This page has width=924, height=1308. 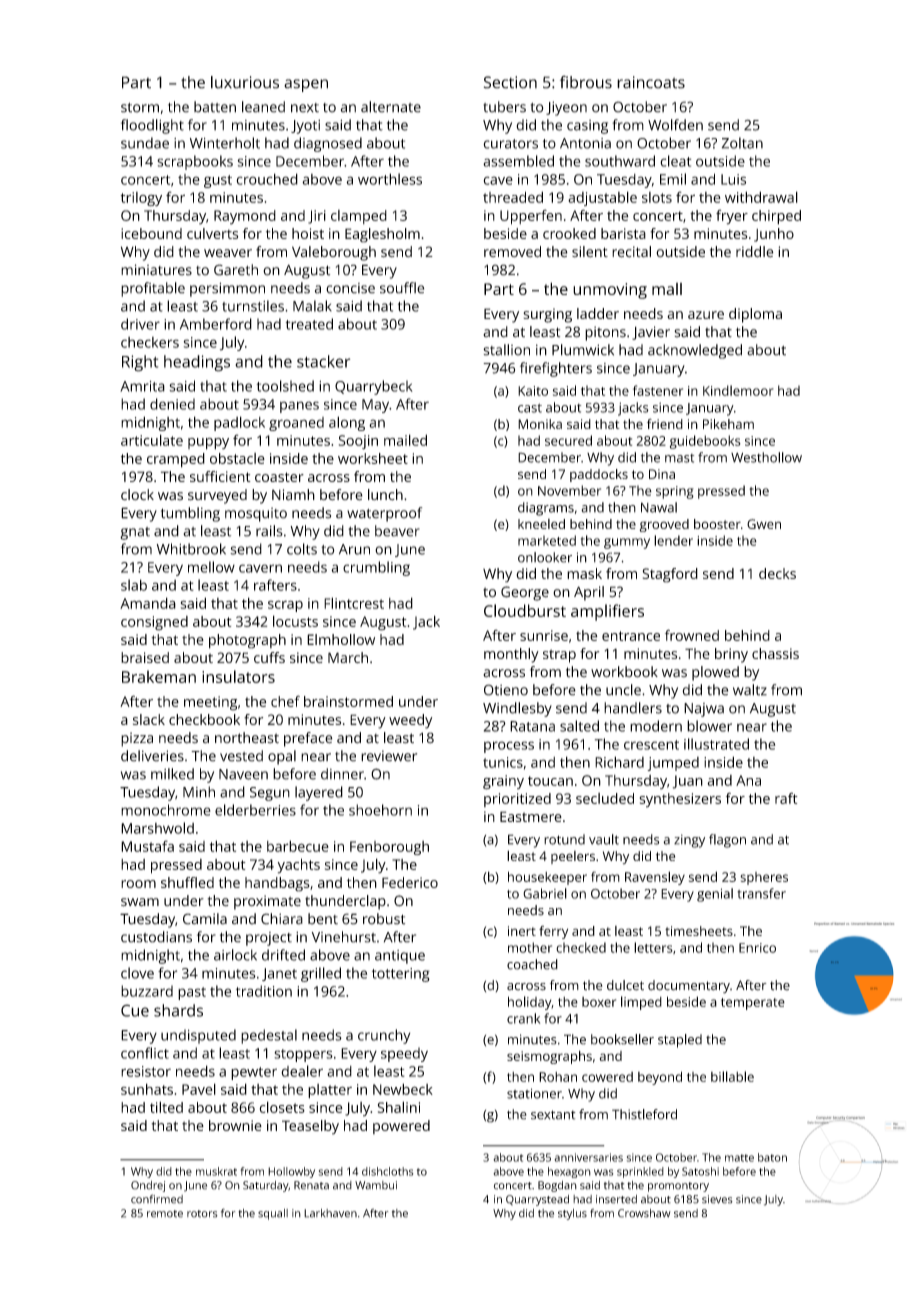 What do you see at coordinates (172, 774) in the page?
I see `milked` at bounding box center [172, 774].
